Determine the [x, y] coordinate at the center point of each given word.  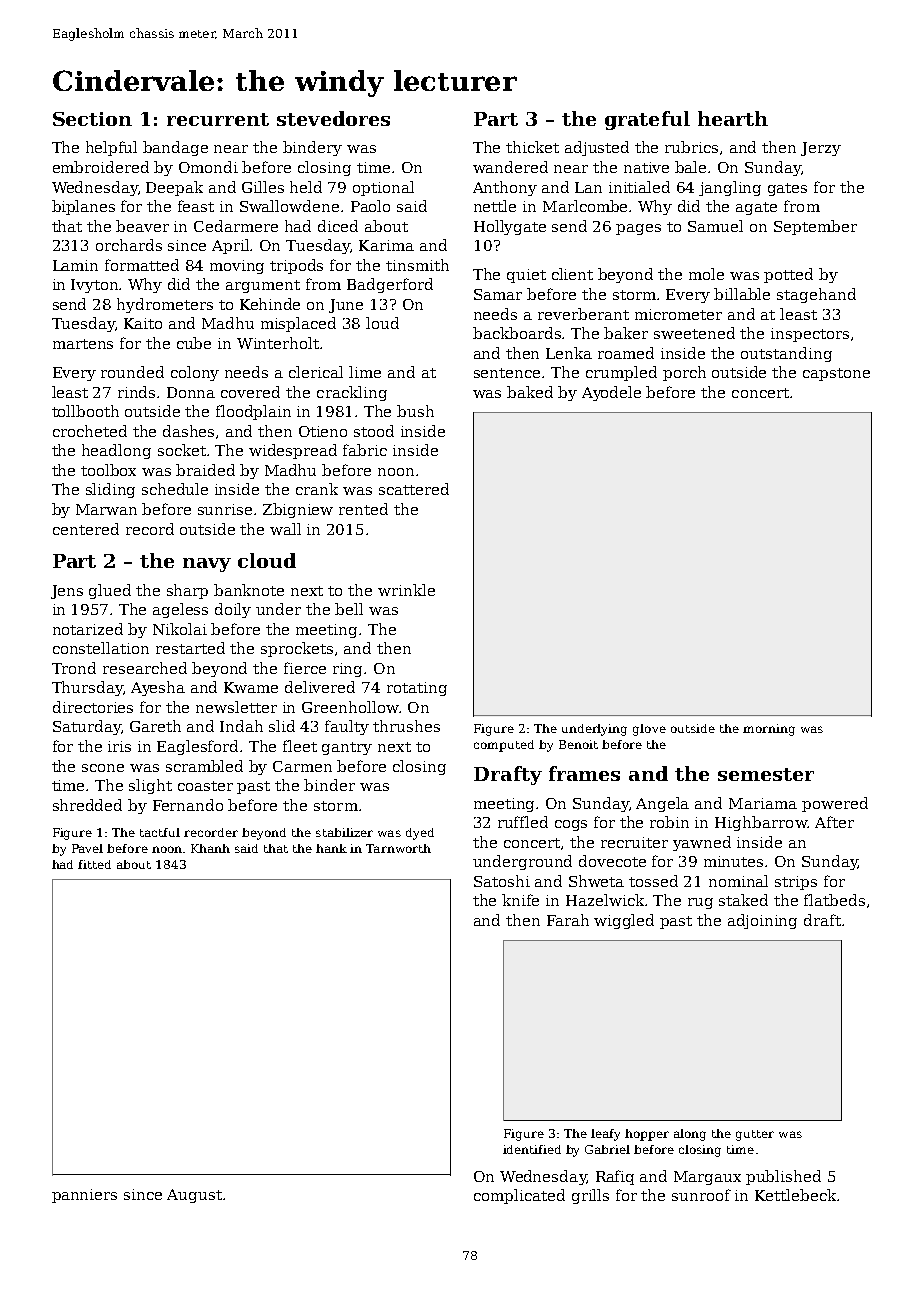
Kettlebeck [795, 1195]
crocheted [90, 431]
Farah [568, 920]
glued [110, 591]
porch [684, 373]
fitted [94, 864]
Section [92, 119]
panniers [84, 1196]
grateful [647, 120]
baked [530, 392]
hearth [733, 118]
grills [590, 1196]
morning [769, 730]
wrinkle [406, 590]
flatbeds [834, 900]
